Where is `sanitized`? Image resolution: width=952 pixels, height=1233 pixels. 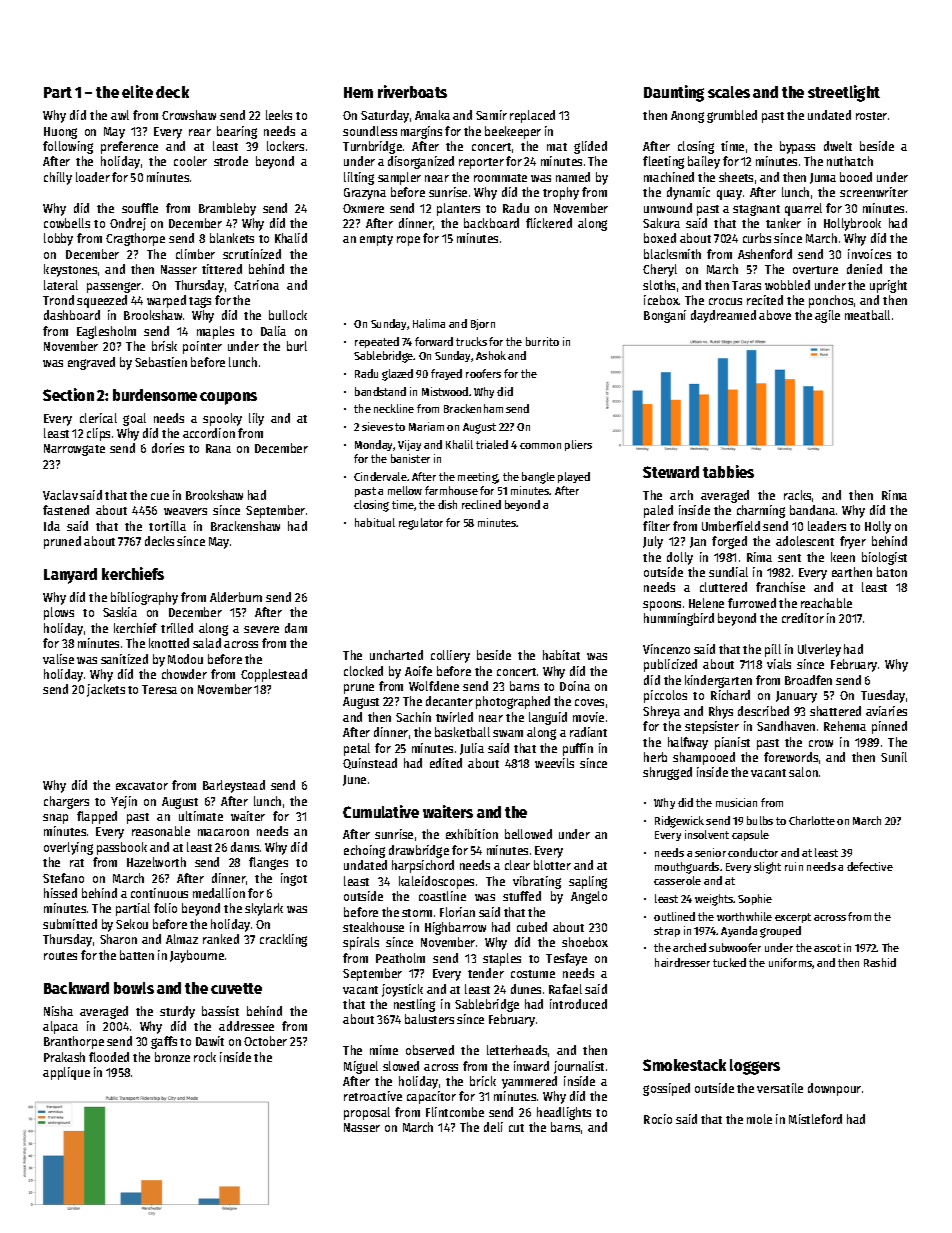
sanitized is located at coordinates (124, 659).
